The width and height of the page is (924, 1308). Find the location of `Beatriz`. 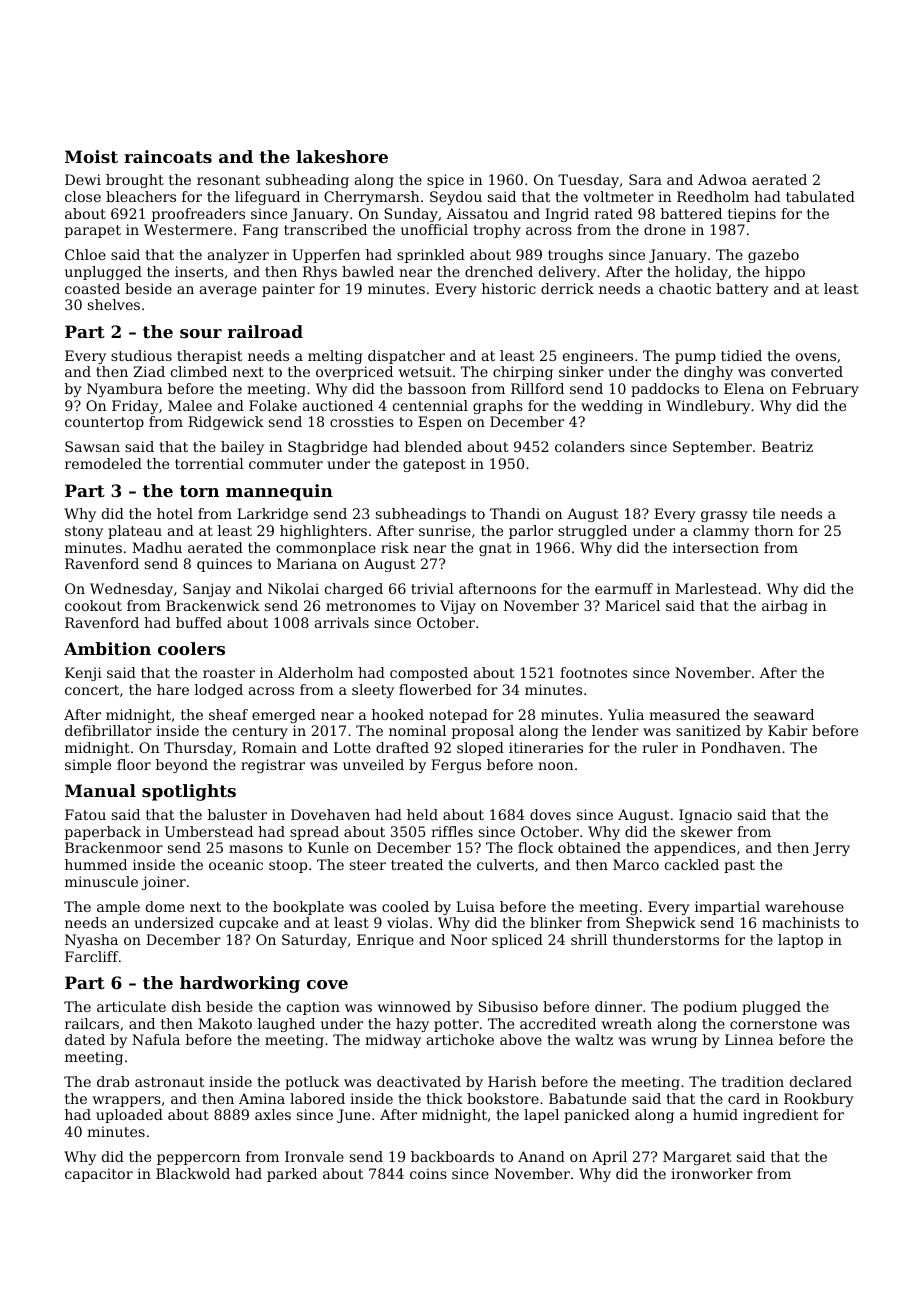

Beatriz is located at coordinates (787, 446).
